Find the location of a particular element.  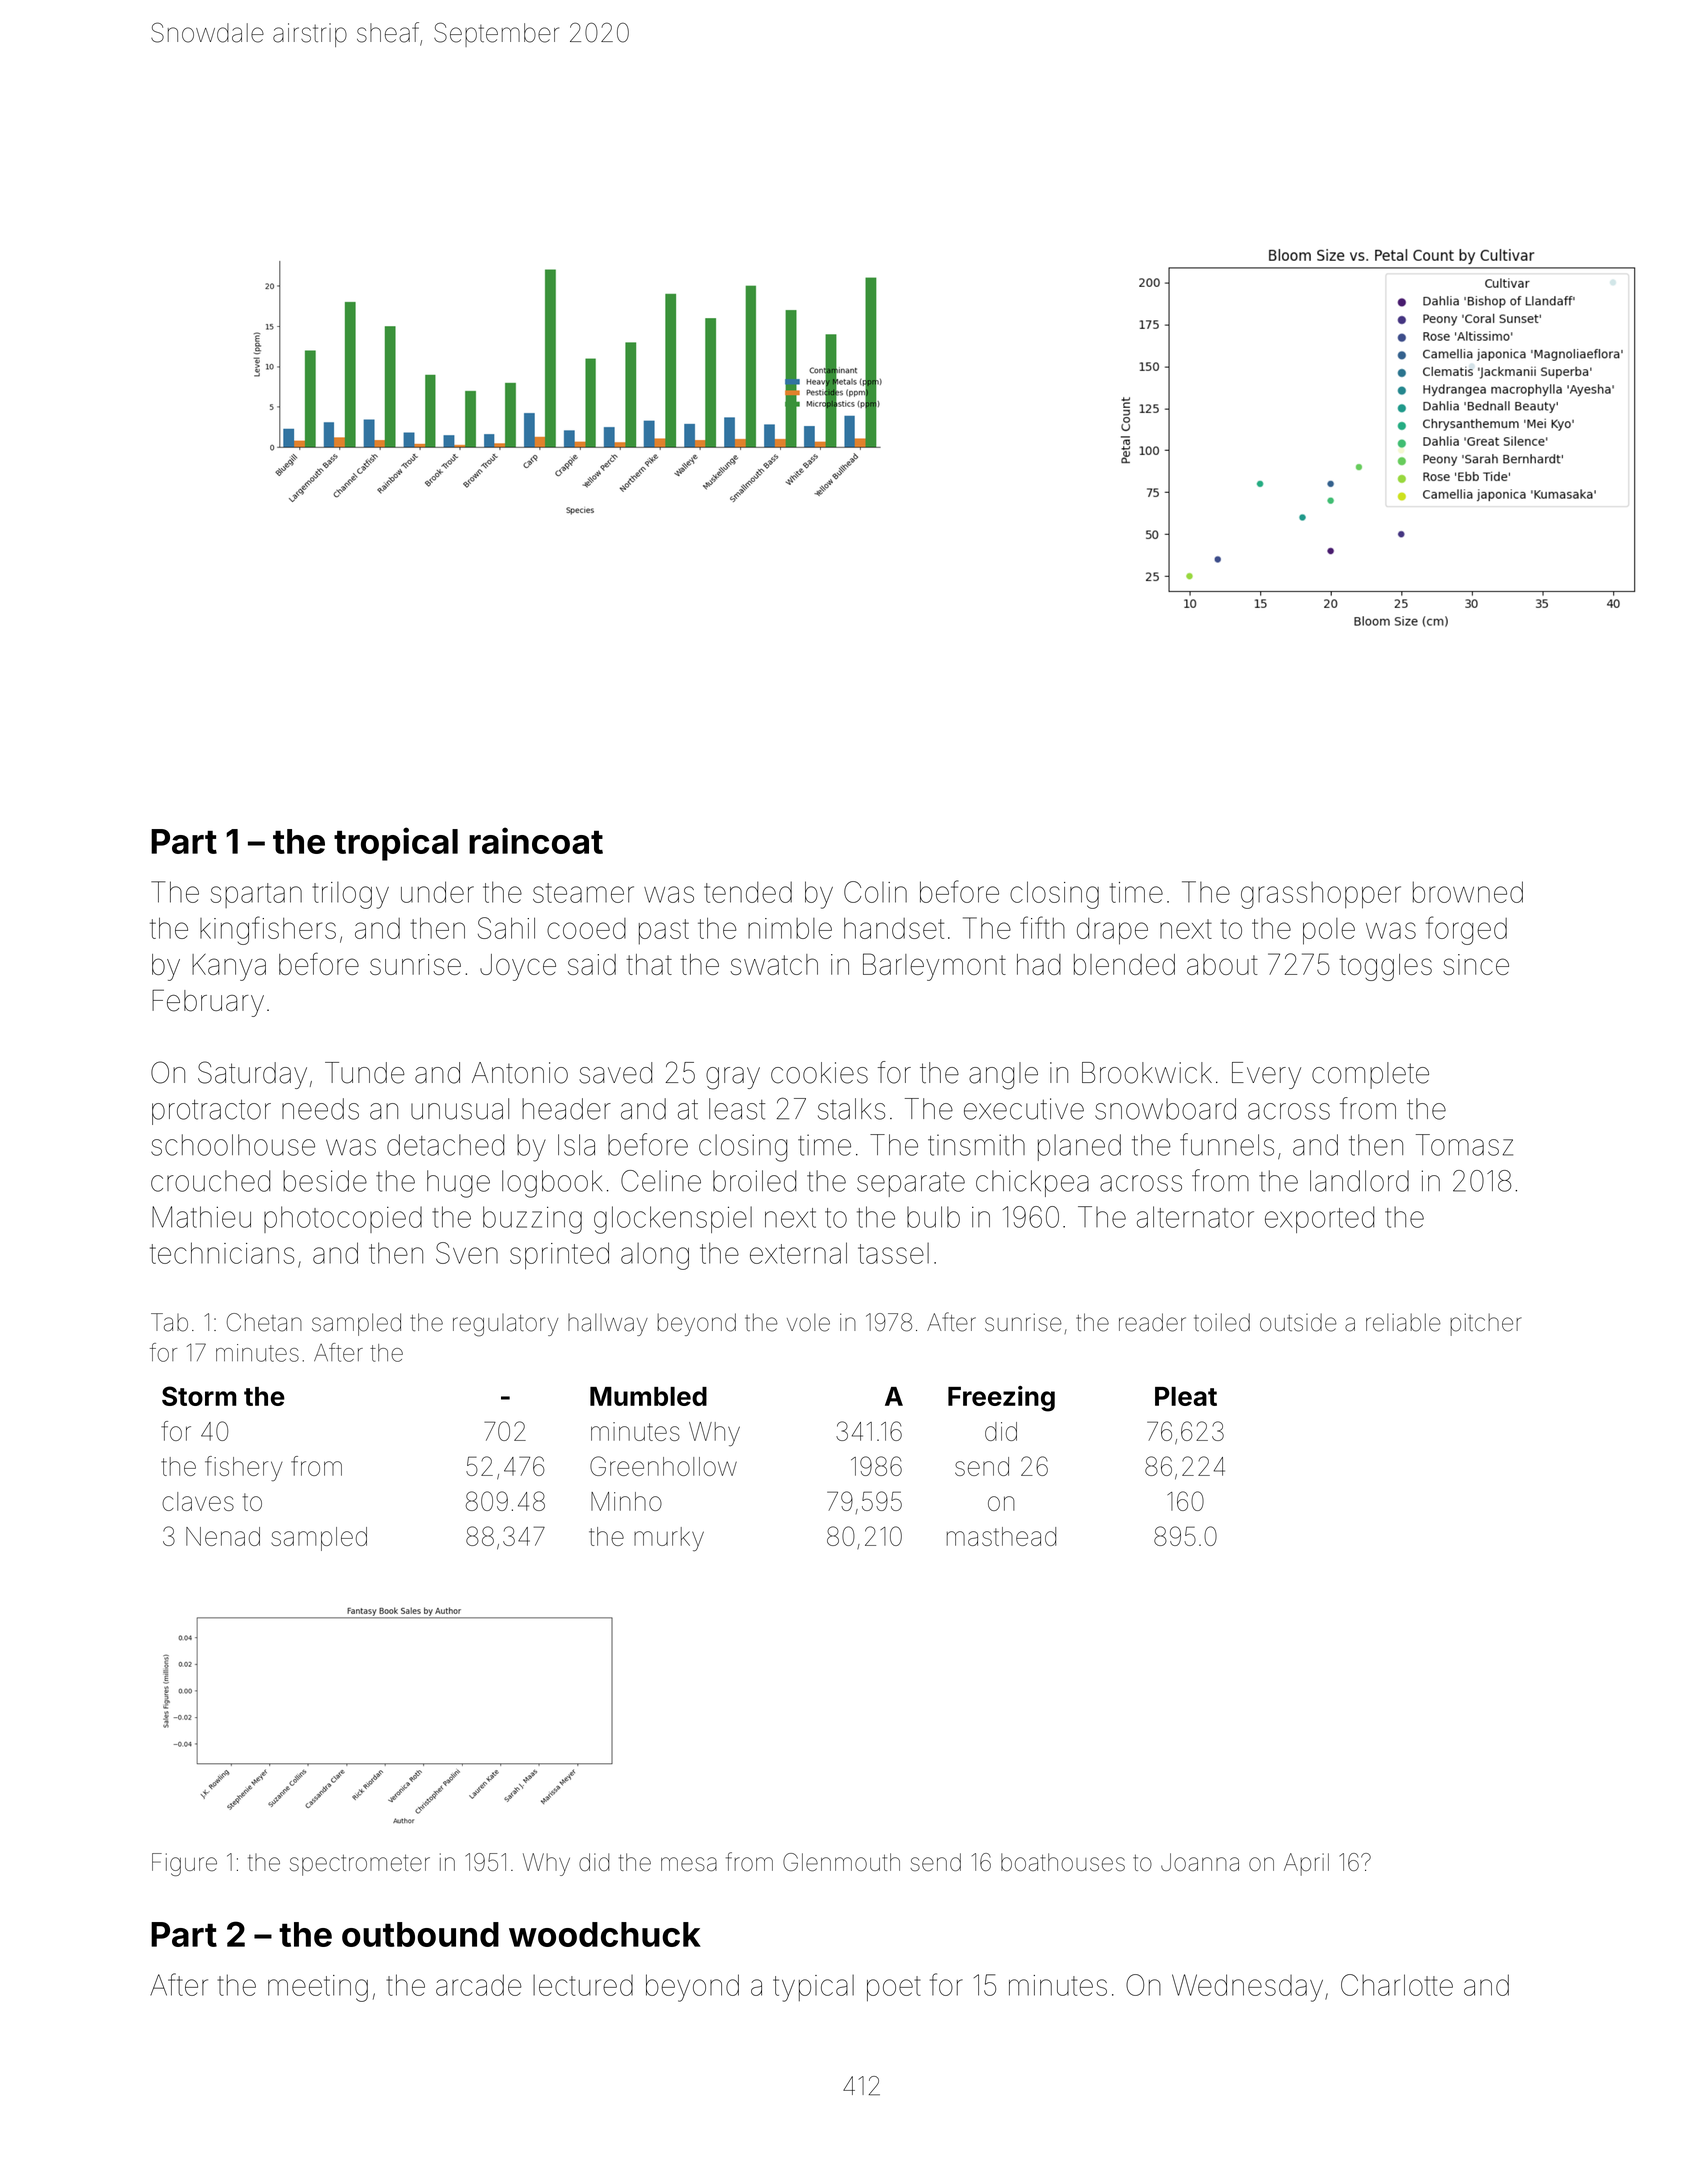

spectrometer is located at coordinates (360, 1865).
